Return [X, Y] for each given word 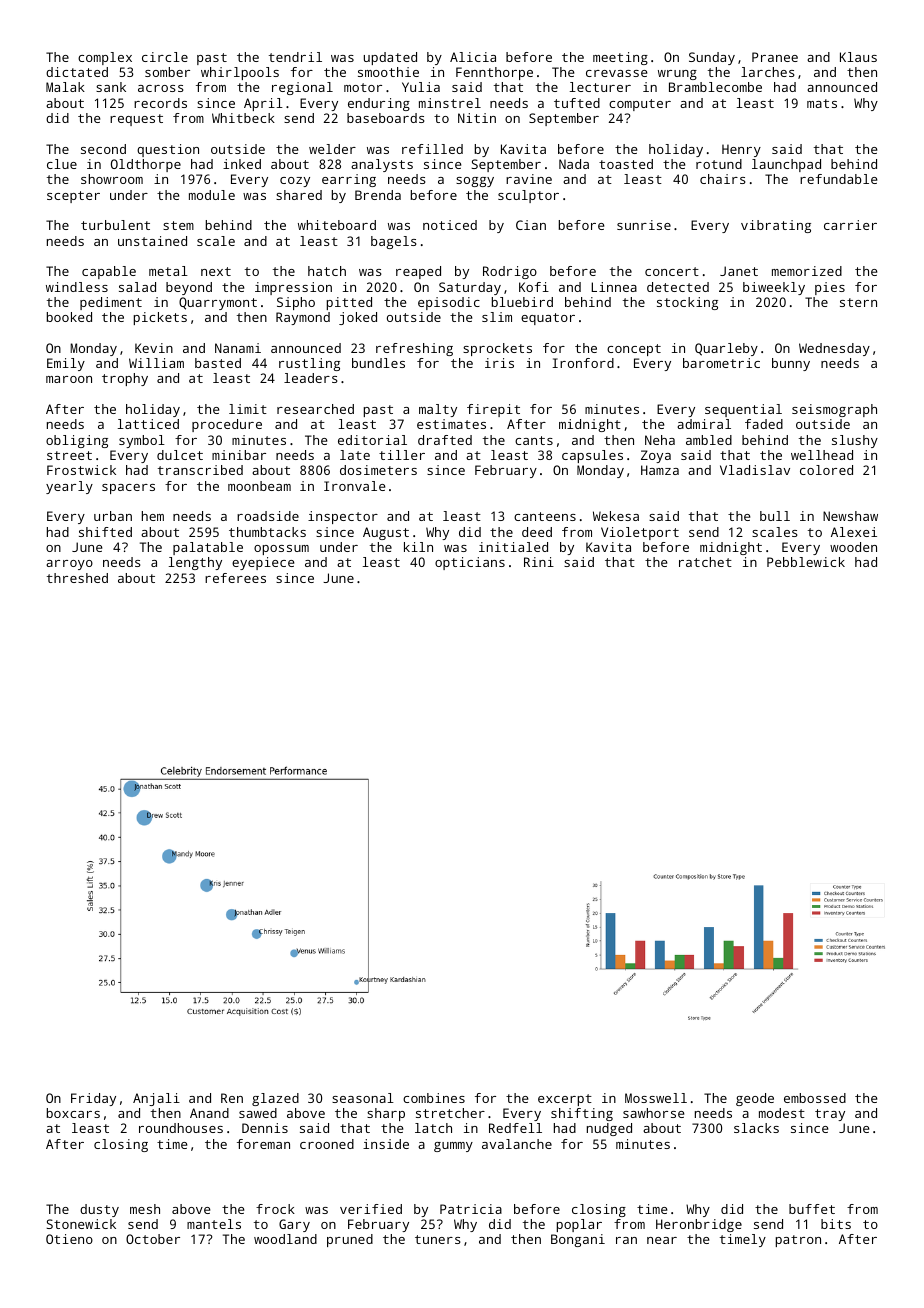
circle [165, 57]
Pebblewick [806, 562]
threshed [77, 578]
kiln [418, 547]
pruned [350, 1240]
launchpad [786, 165]
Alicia [473, 57]
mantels [214, 1224]
